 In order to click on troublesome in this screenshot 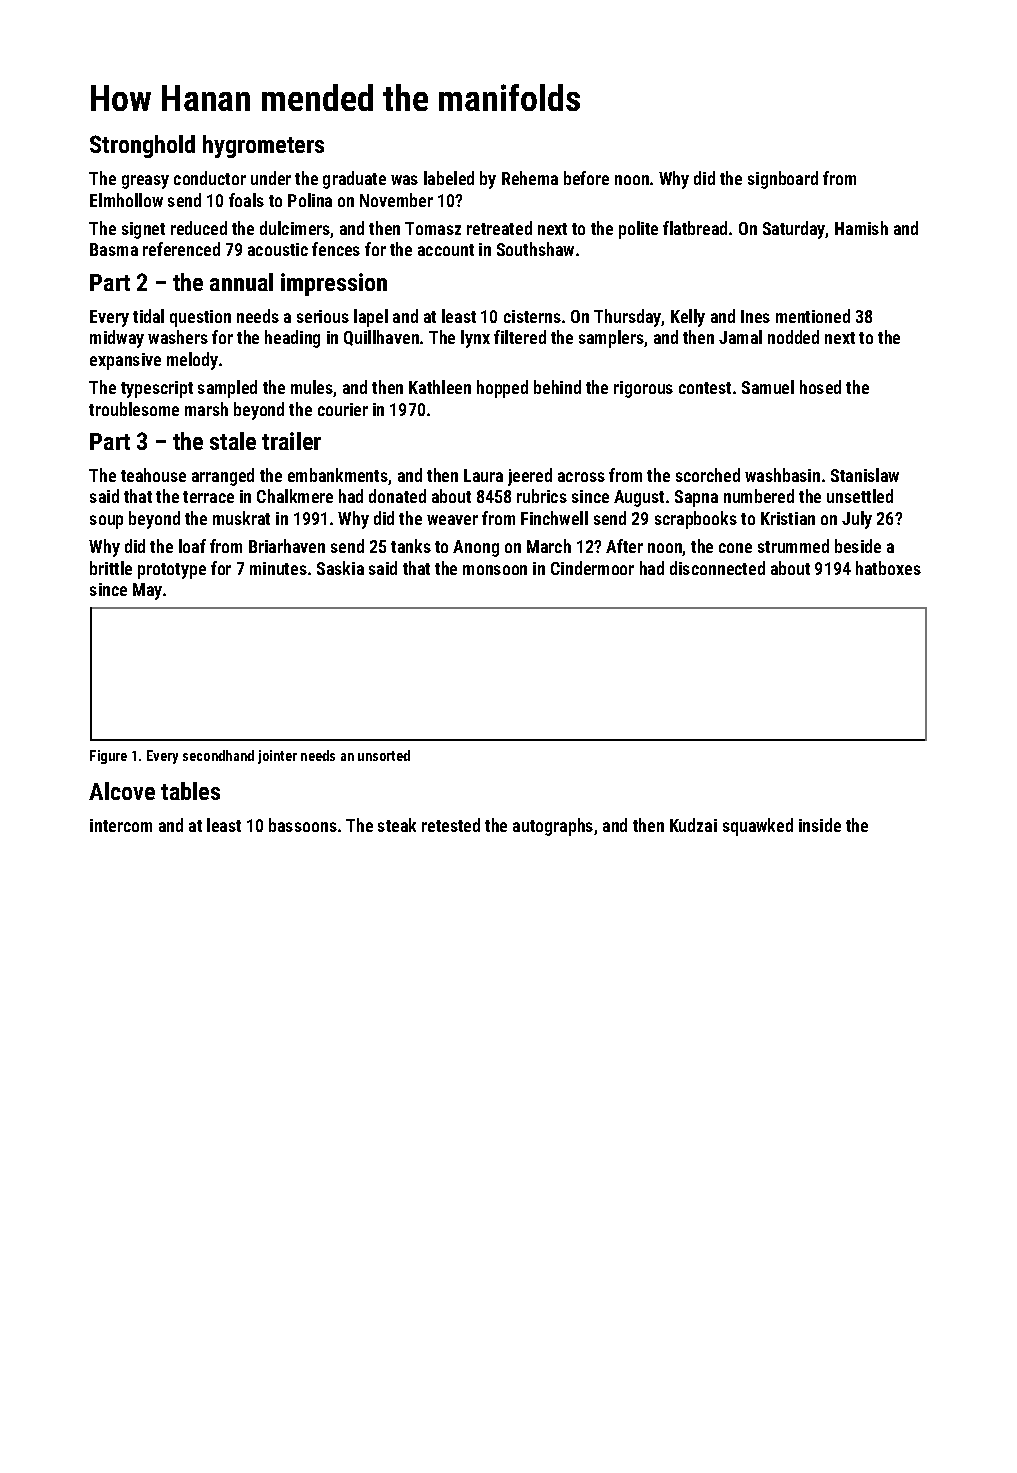, I will do `click(134, 409)`.
